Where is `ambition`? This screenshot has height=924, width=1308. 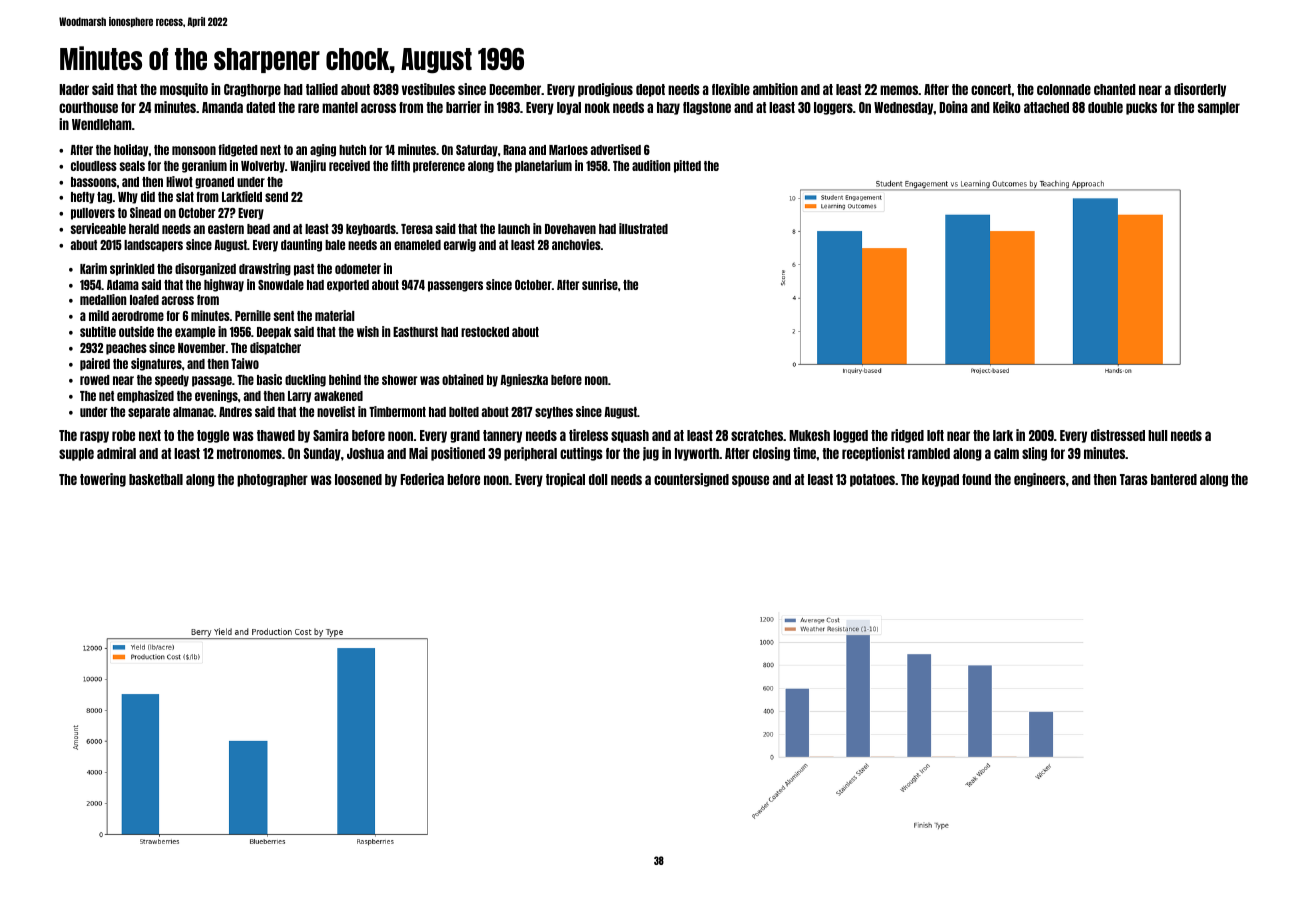
ambition is located at coordinates (775, 89).
